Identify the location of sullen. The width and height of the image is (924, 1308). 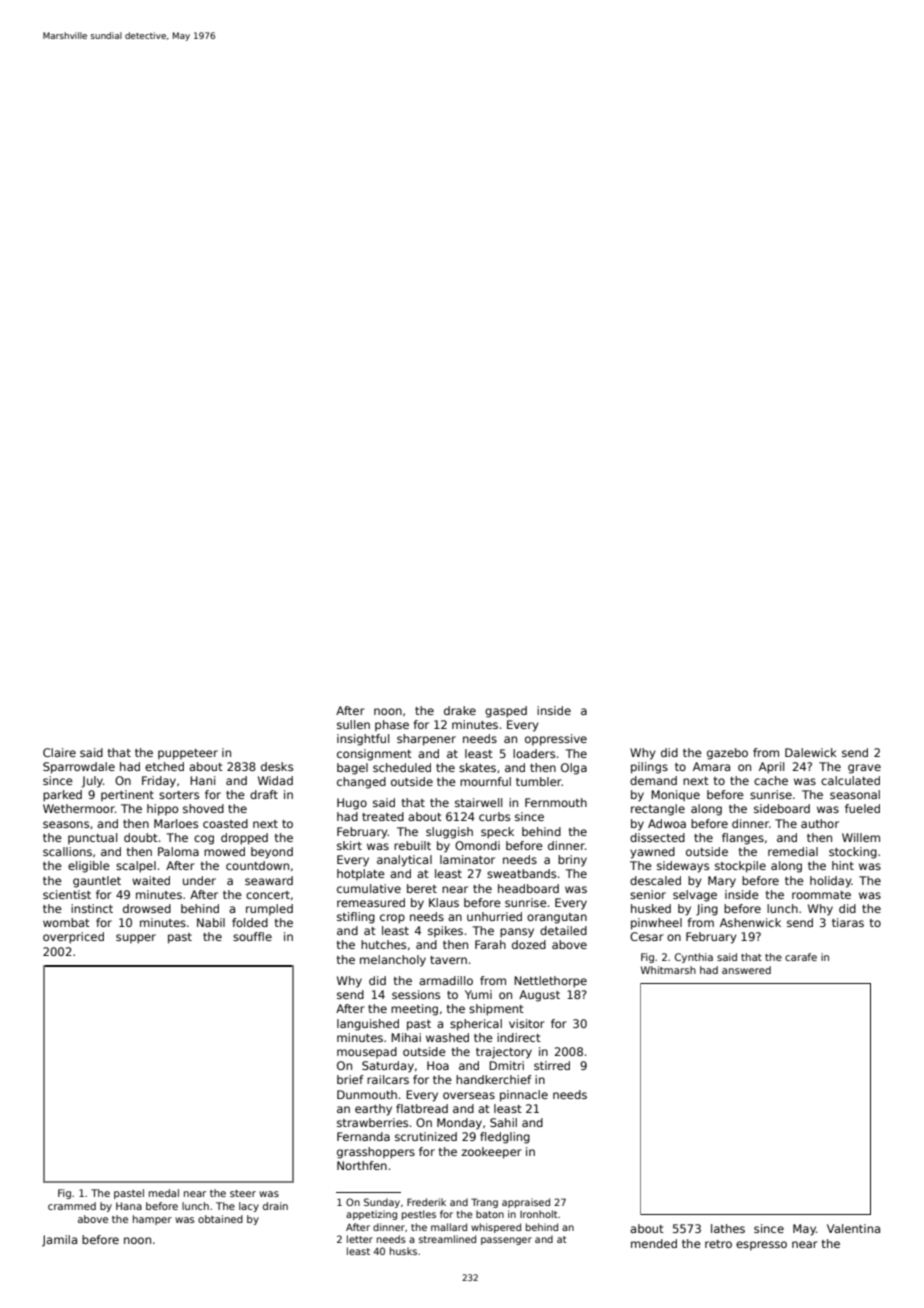
(353, 724).
